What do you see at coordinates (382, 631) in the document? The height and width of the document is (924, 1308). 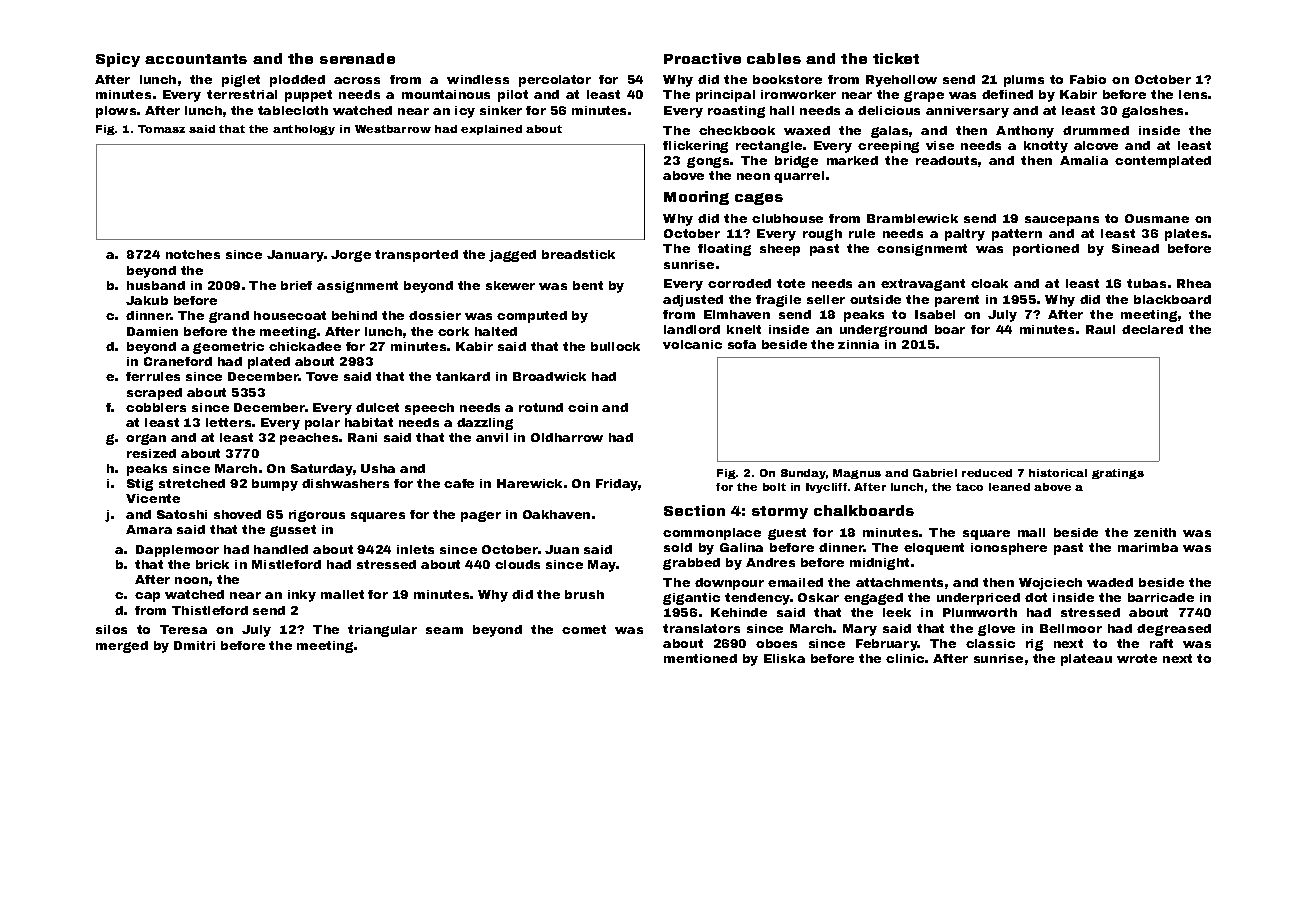 I see `triangular` at bounding box center [382, 631].
